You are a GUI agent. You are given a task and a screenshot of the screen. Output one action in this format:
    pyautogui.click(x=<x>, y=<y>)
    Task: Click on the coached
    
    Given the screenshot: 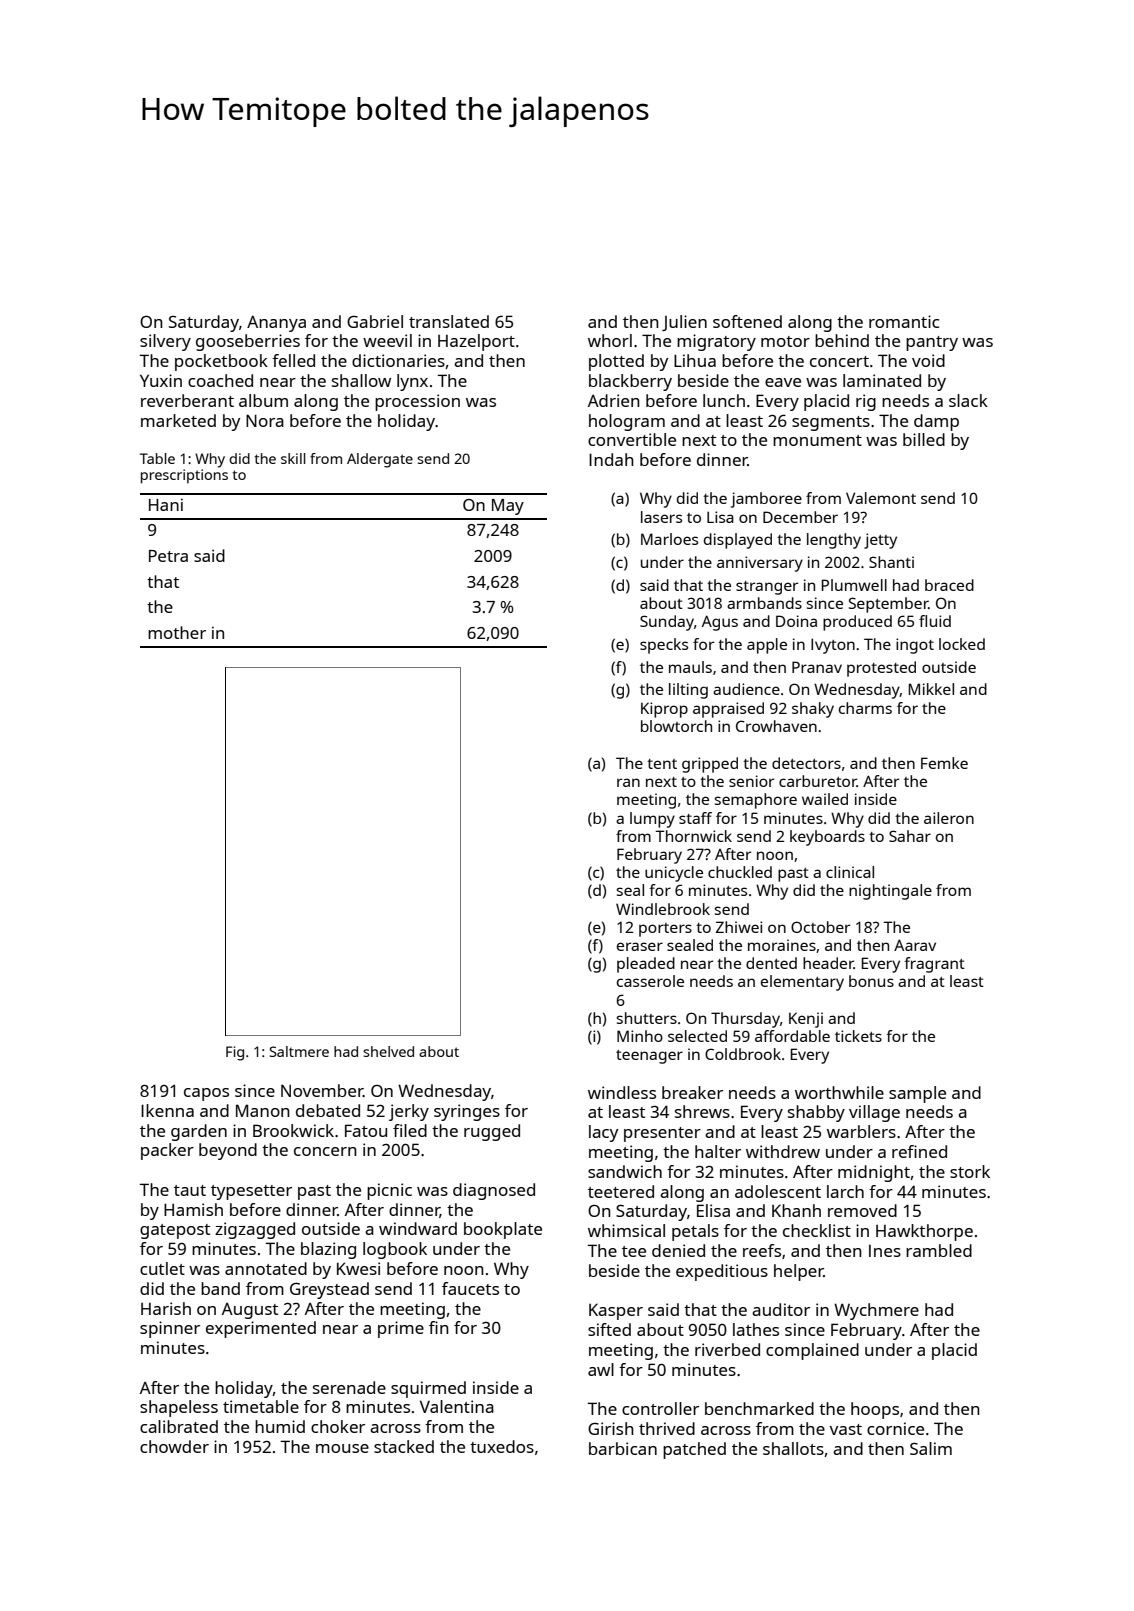 What is the action you would take?
    pyautogui.click(x=220, y=380)
